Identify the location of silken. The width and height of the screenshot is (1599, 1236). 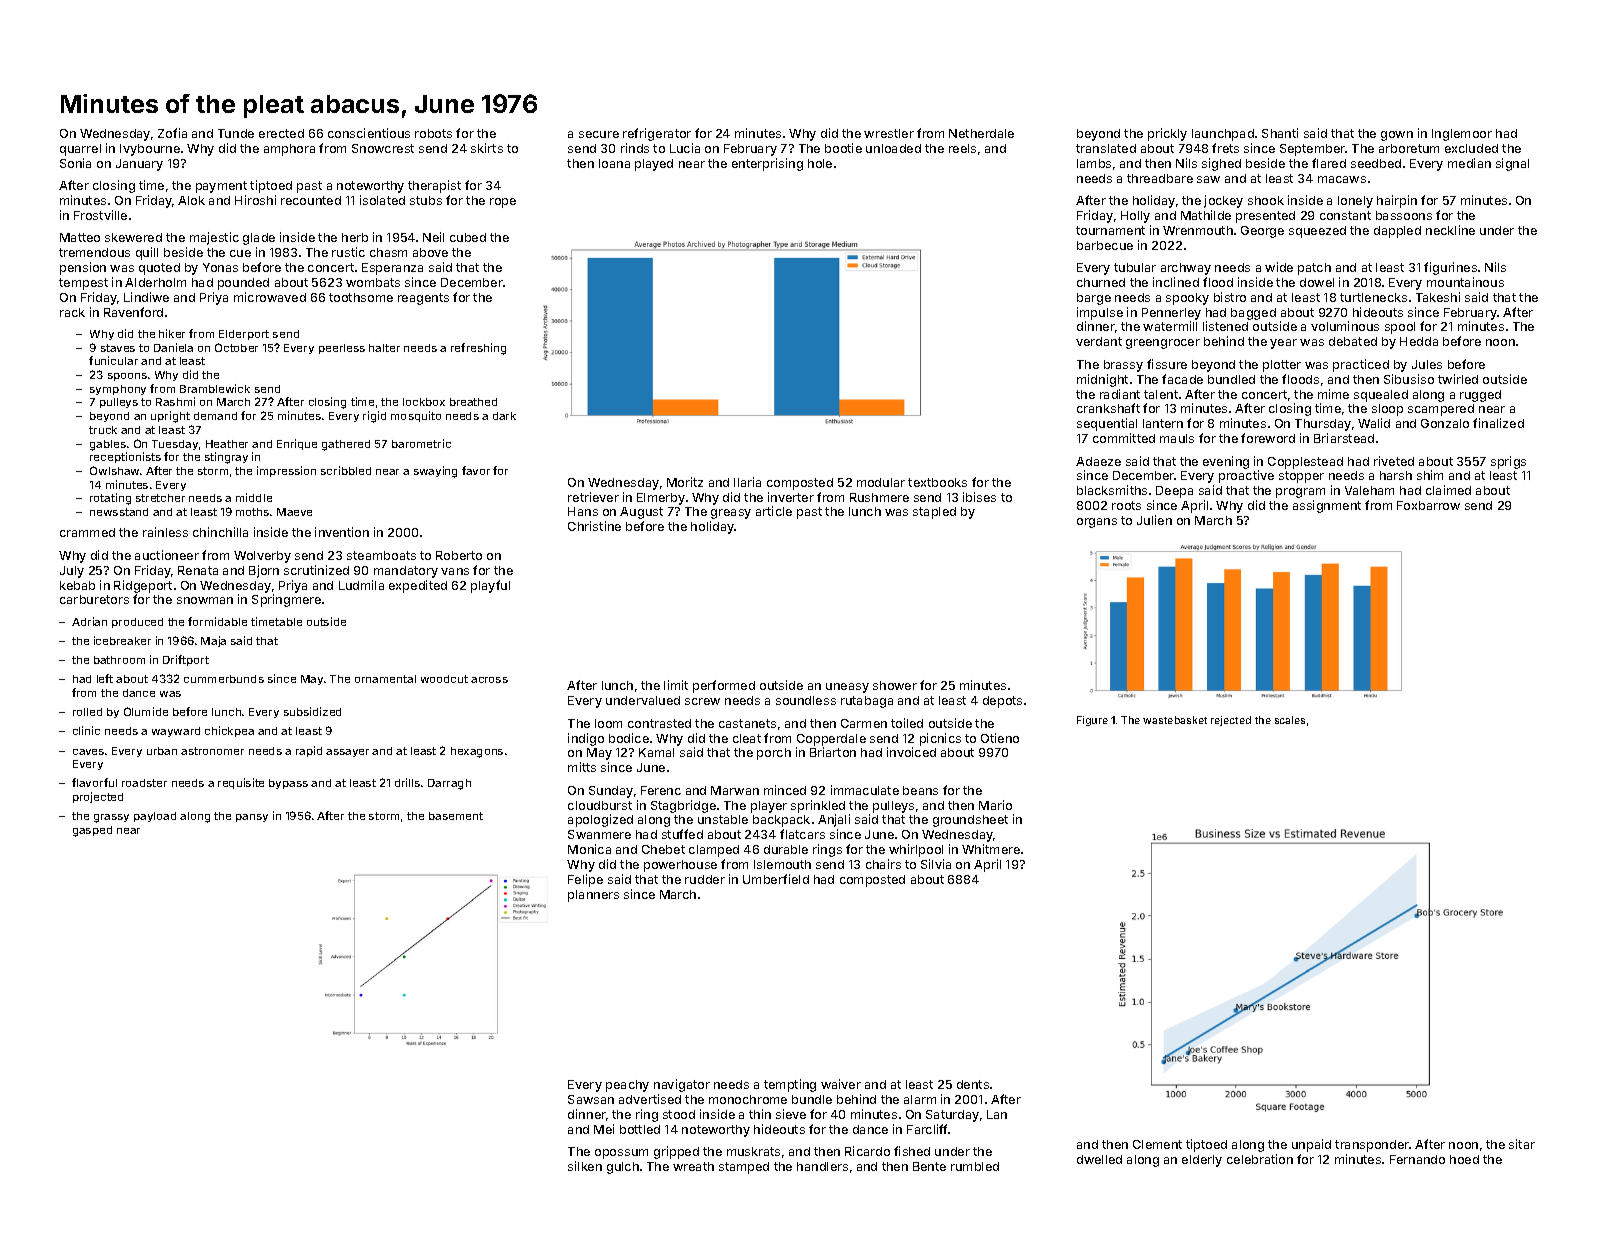
(585, 1166).
